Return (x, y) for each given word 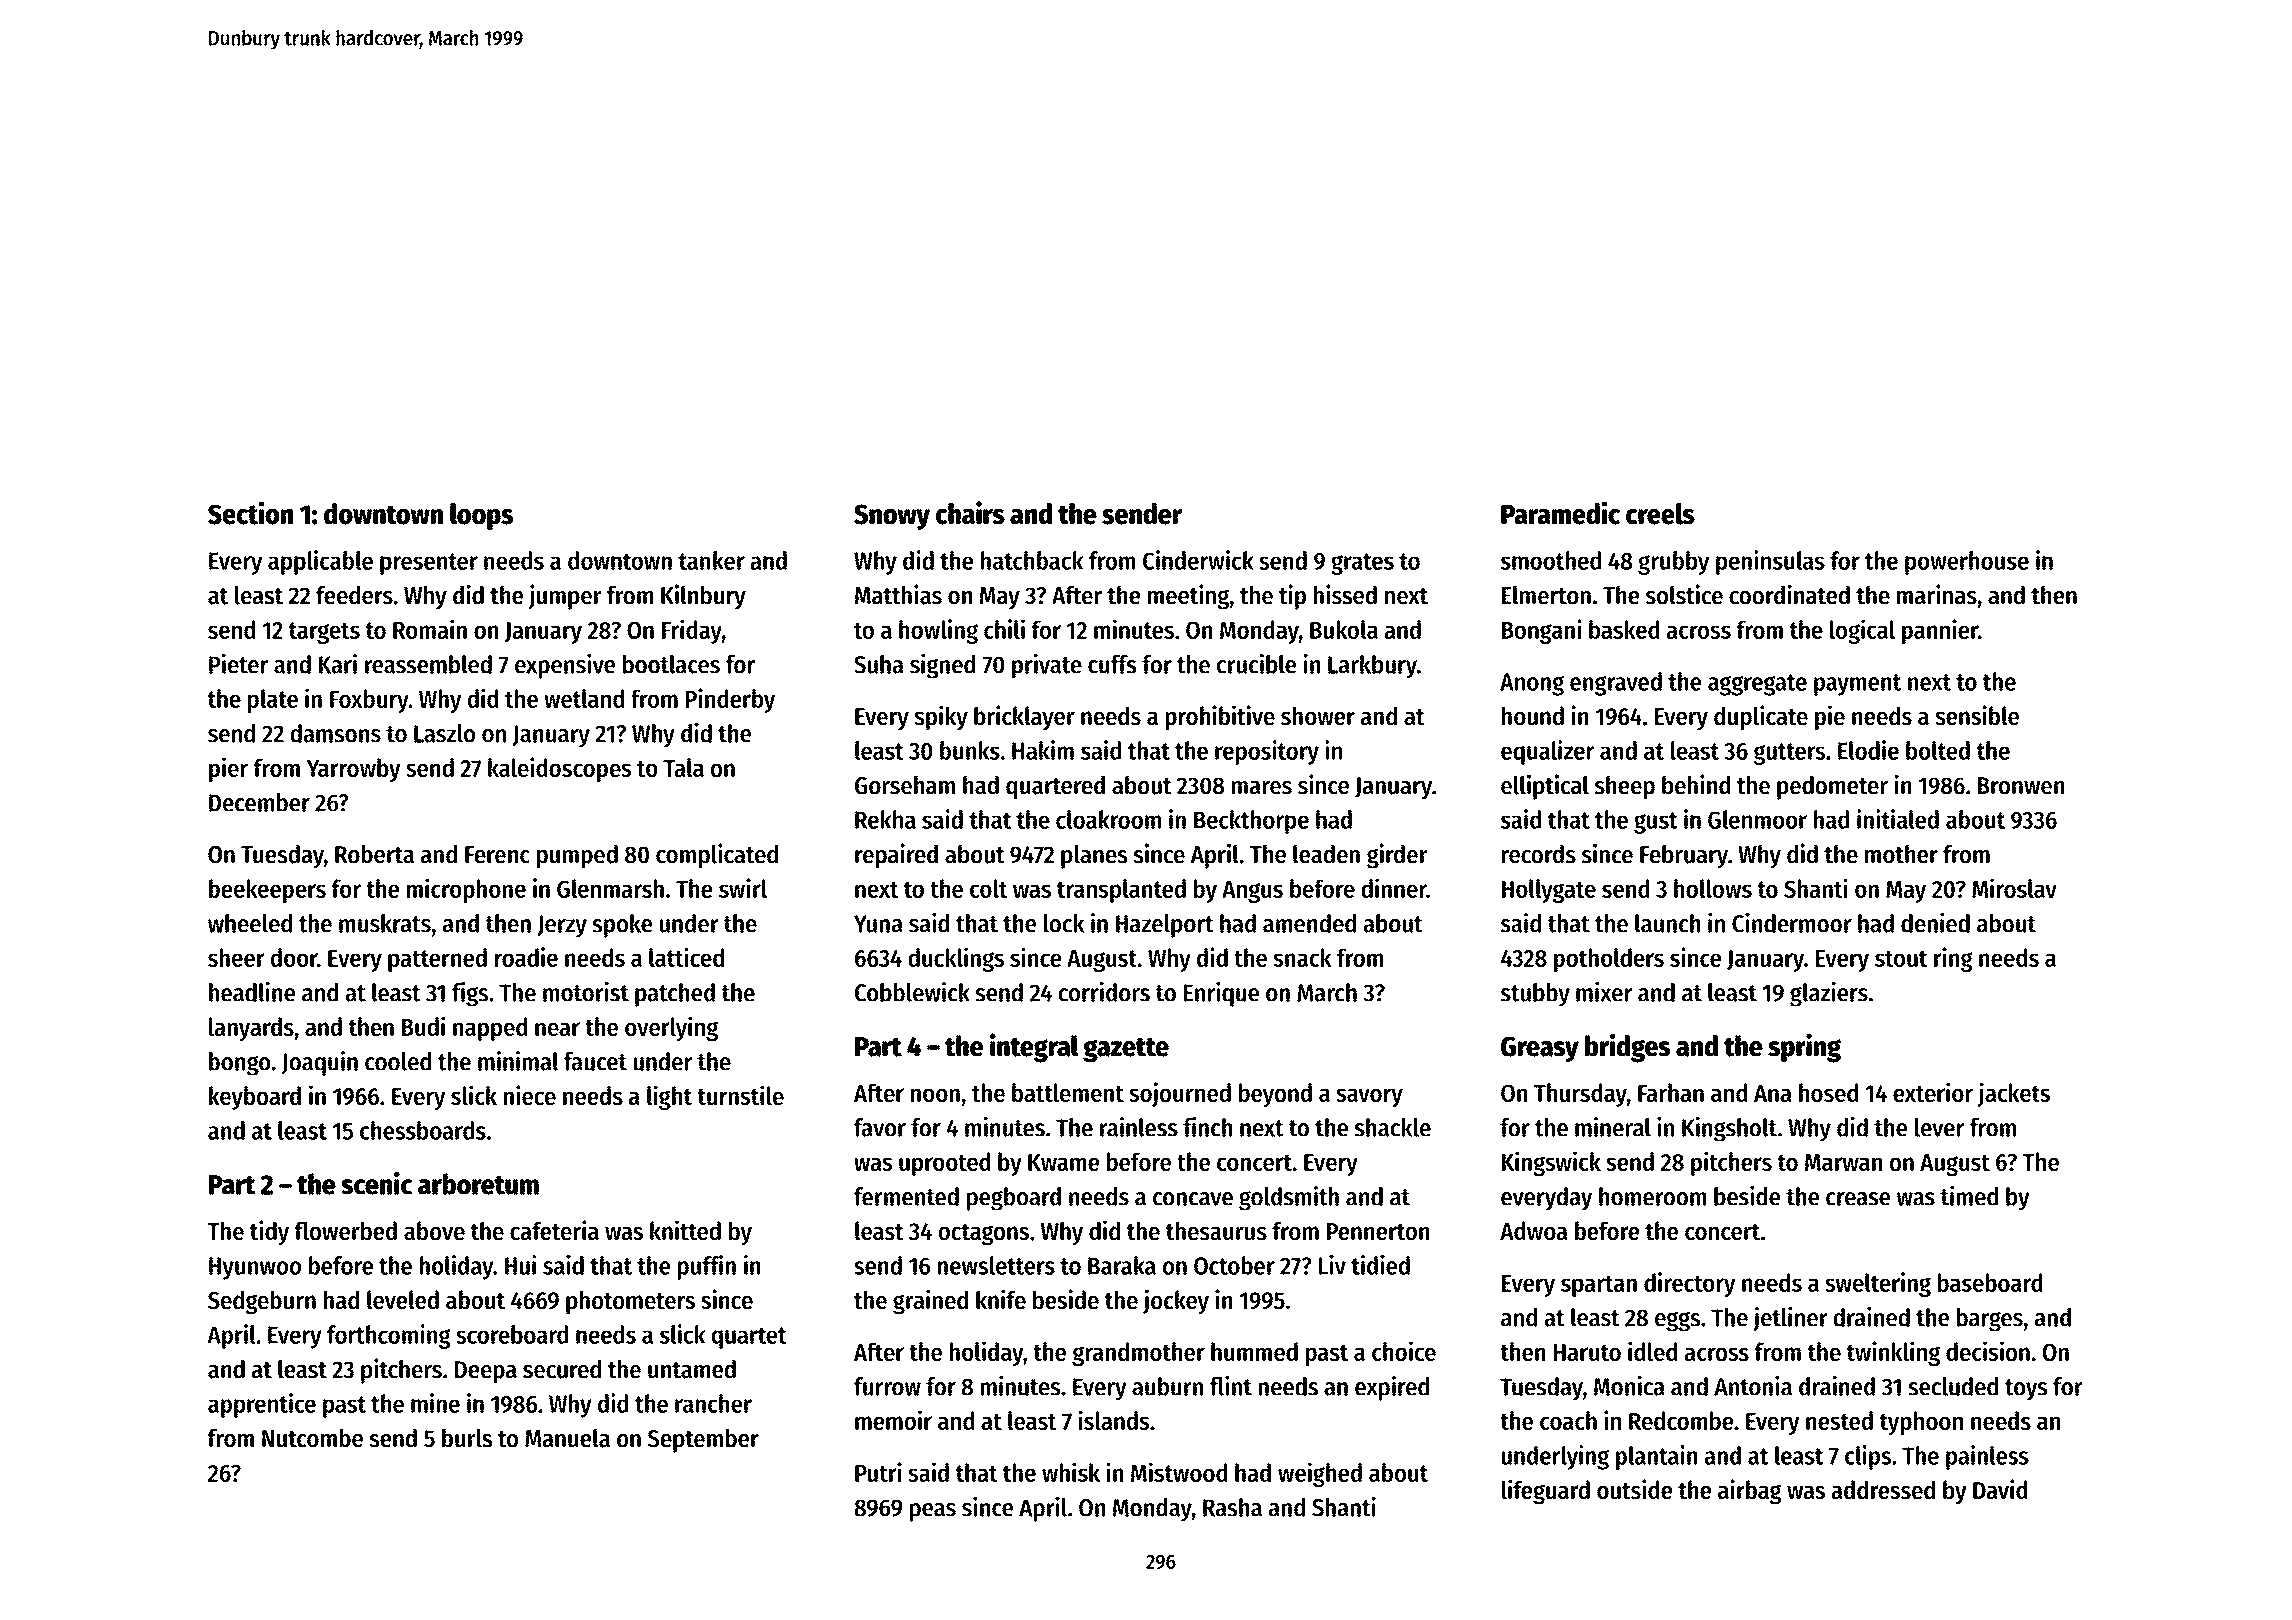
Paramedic (1560, 513)
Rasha (1232, 1507)
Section (250, 513)
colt (989, 888)
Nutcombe (312, 1438)
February (1684, 856)
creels (1660, 514)
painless (1987, 1457)
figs (470, 994)
